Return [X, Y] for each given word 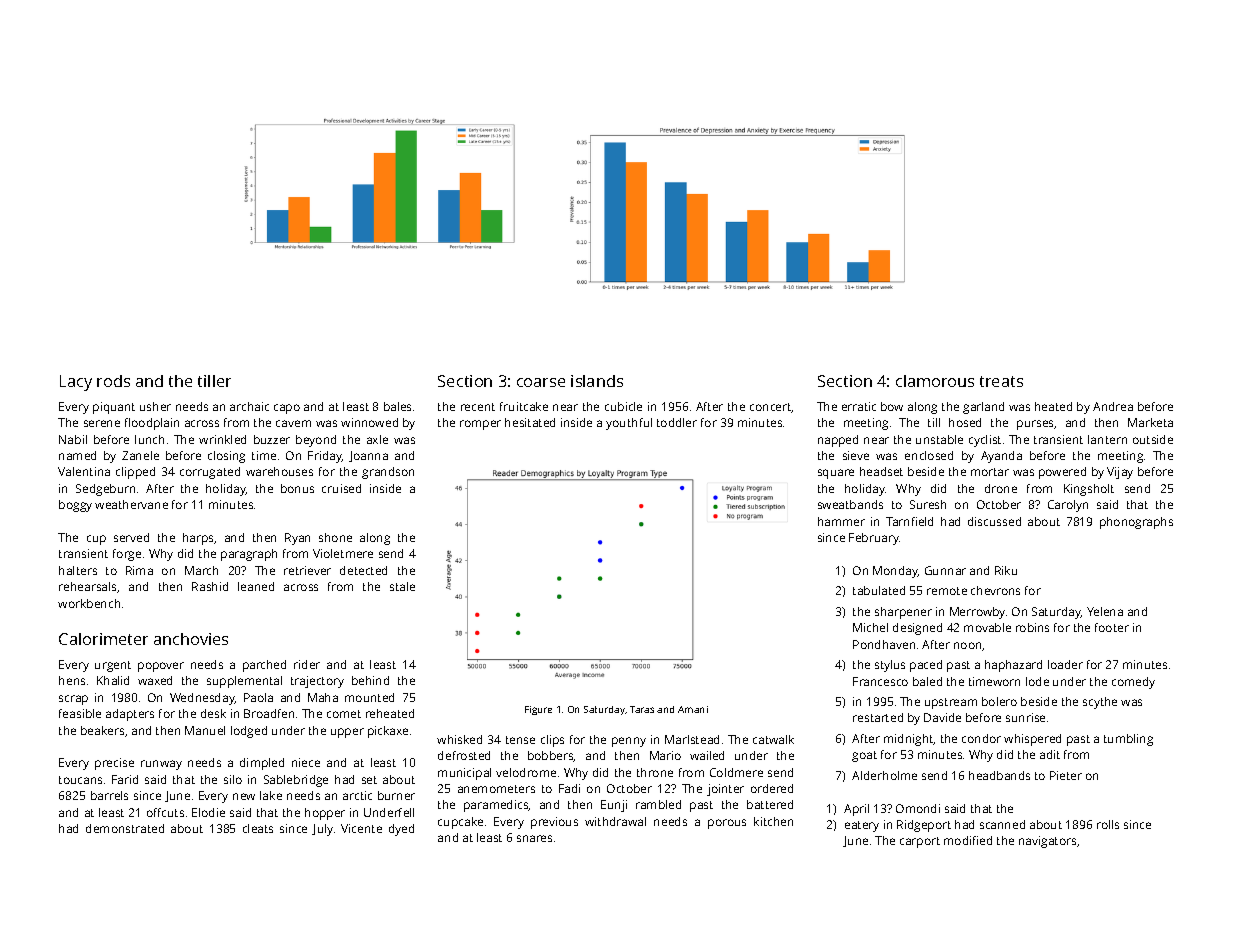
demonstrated [125, 828]
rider [307, 664]
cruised [341, 488]
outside [1153, 439]
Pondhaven [884, 644]
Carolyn [1068, 506]
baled [927, 681]
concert [771, 408]
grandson [388, 473]
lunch [149, 439]
